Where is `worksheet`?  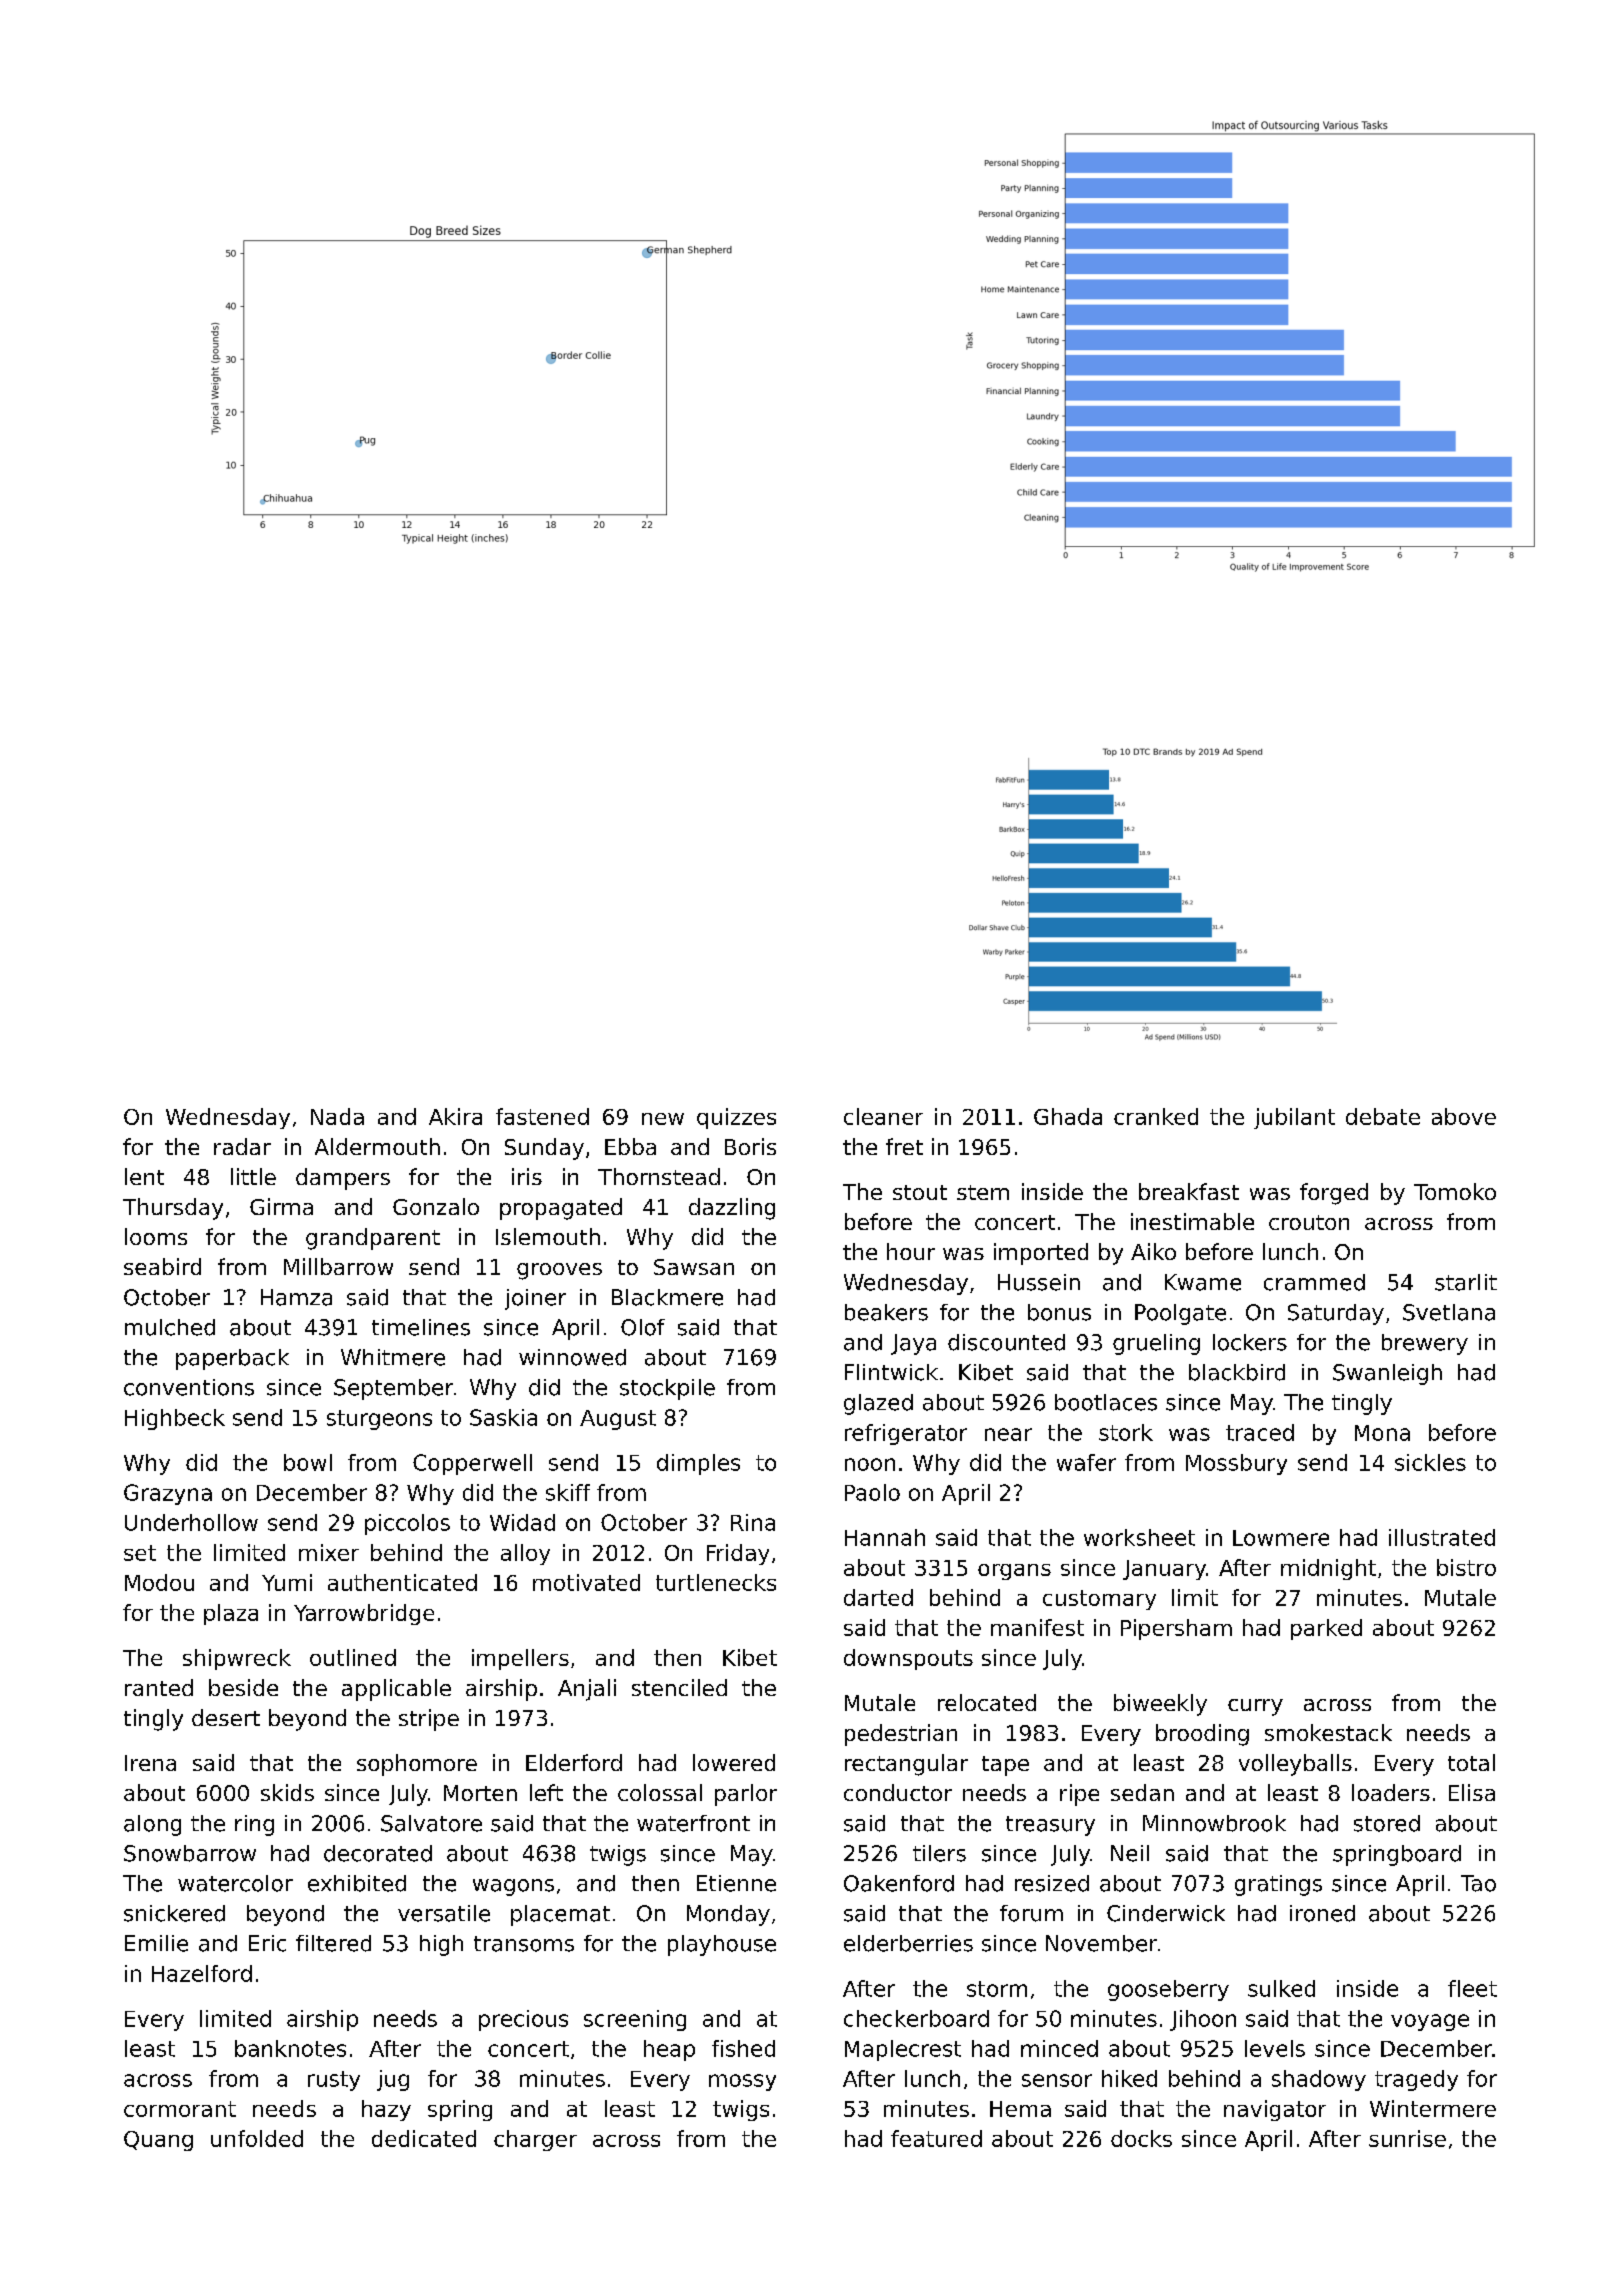 worksheet is located at coordinates (1139, 1537).
